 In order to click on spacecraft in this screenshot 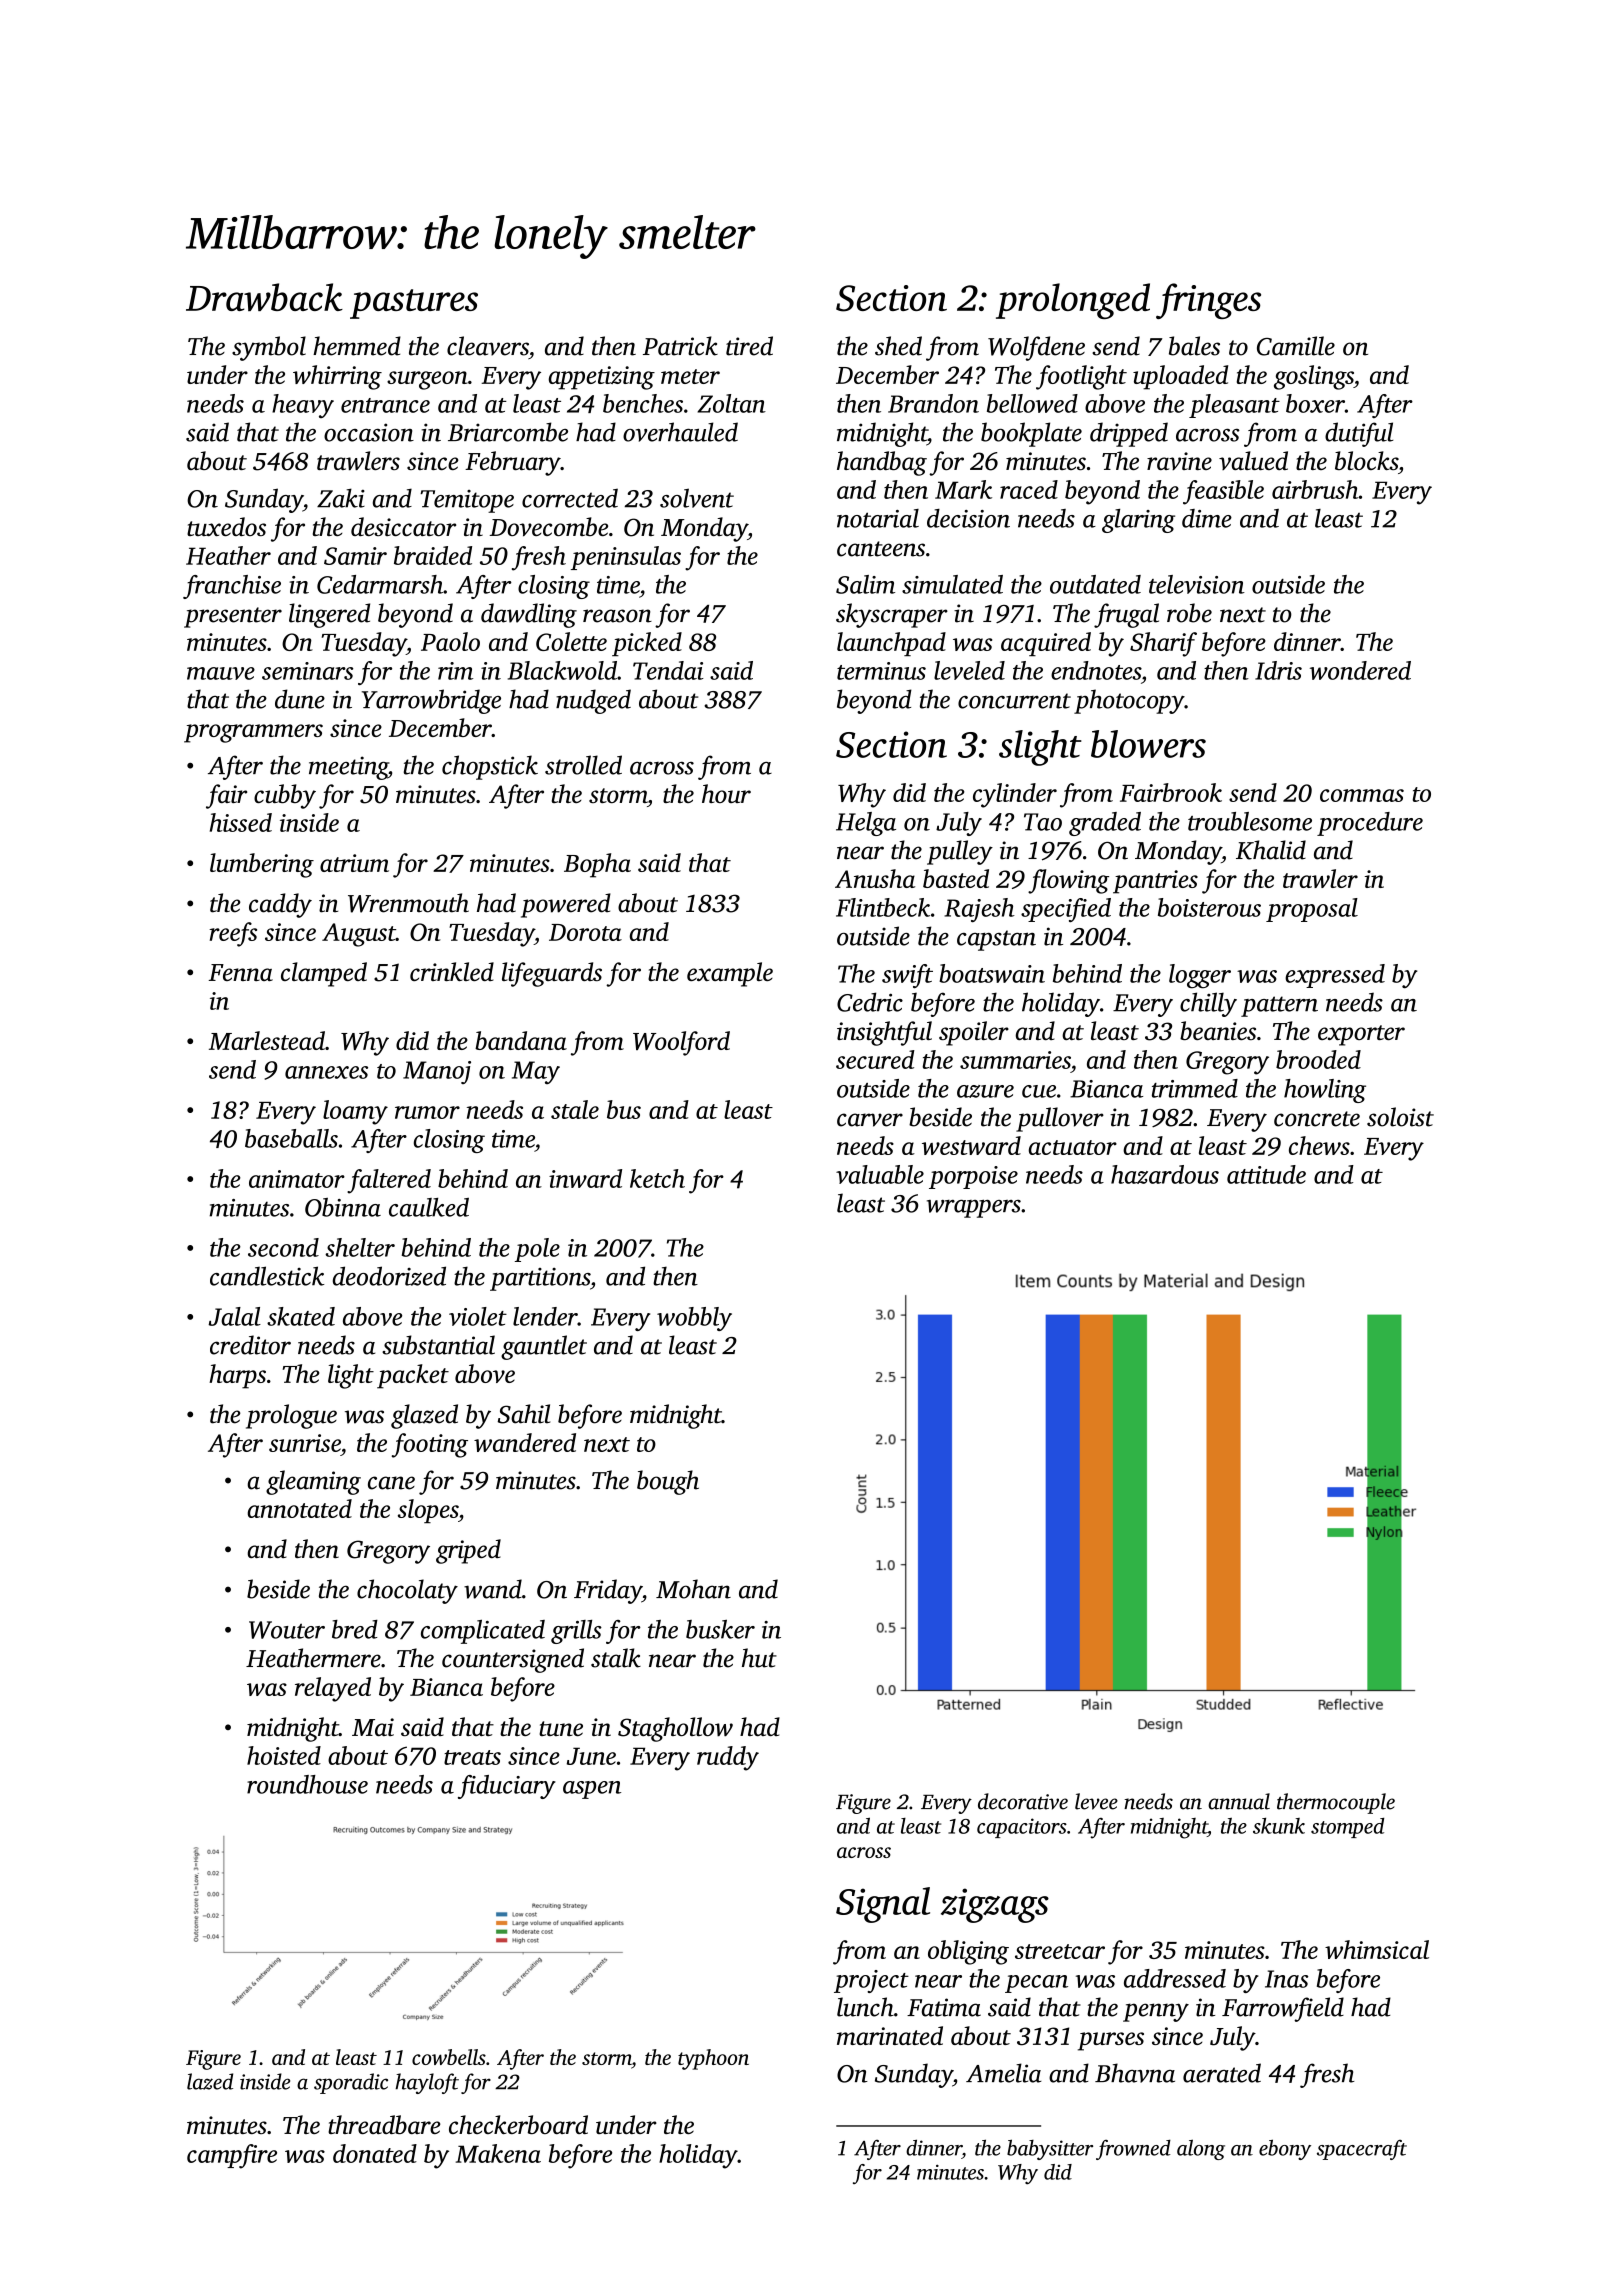, I will do `click(1362, 2150)`.
